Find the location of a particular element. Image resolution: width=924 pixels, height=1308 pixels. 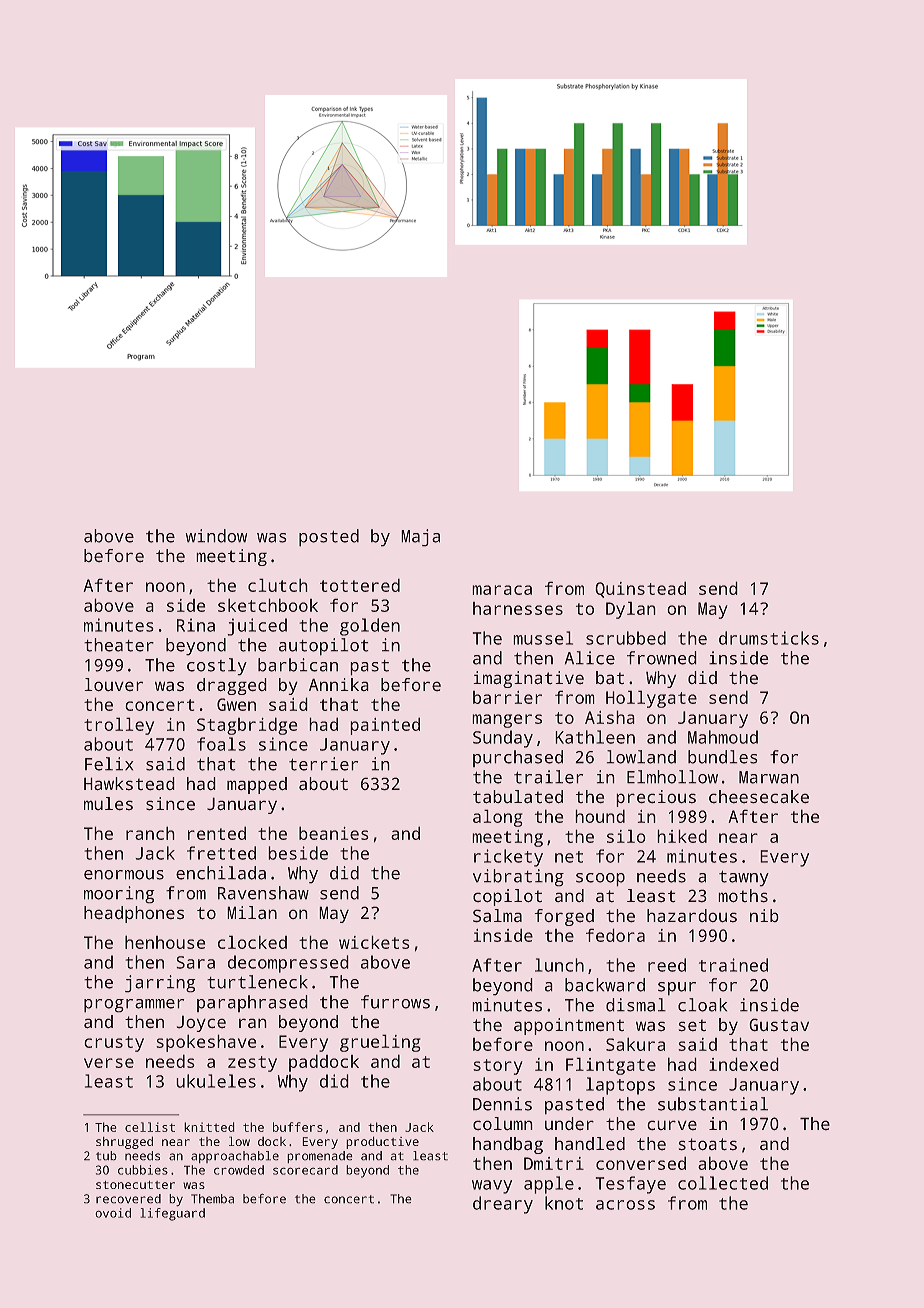

crusty is located at coordinates (114, 1044).
